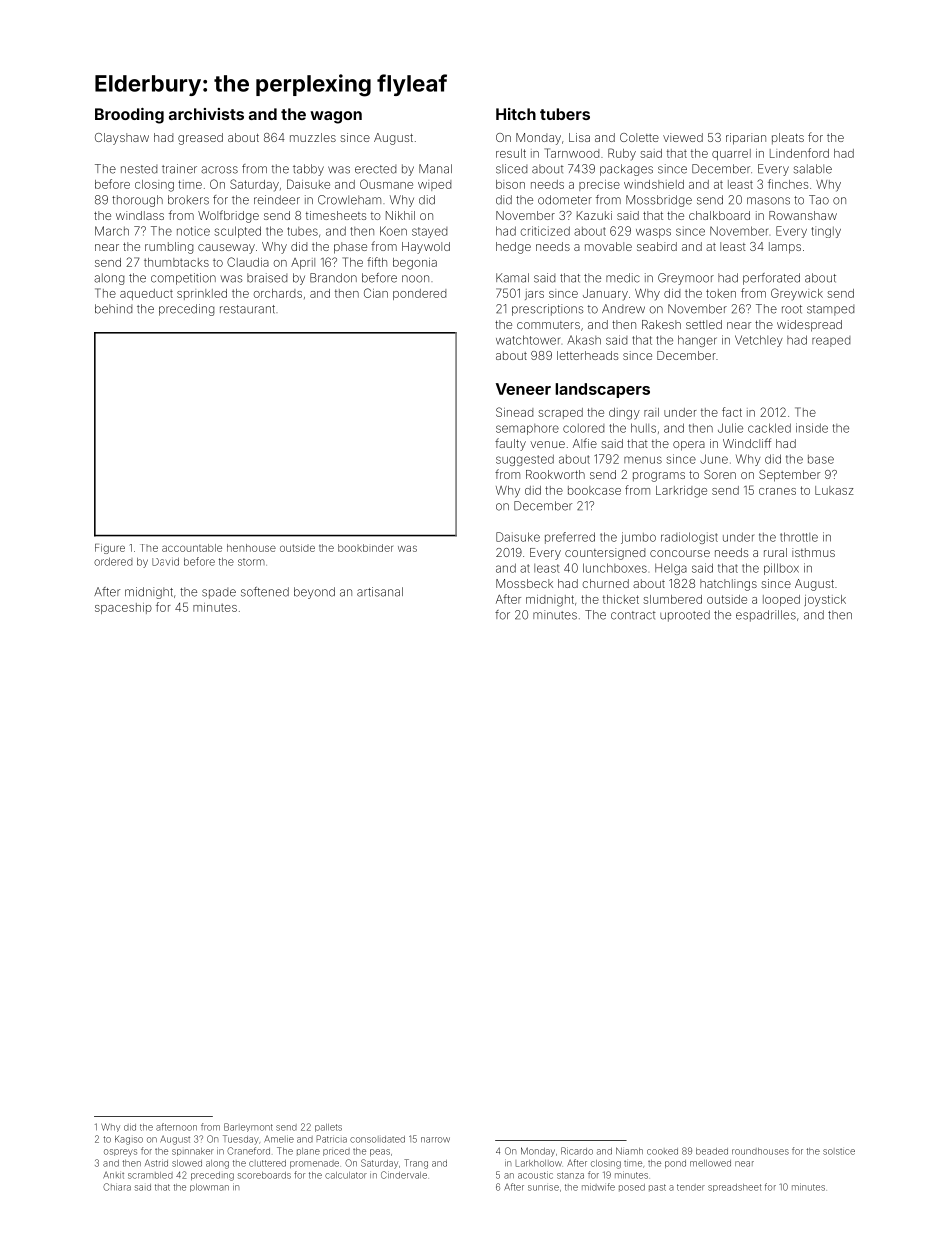 The width and height of the screenshot is (952, 1233). What do you see at coordinates (621, 599) in the screenshot?
I see `thicket` at bounding box center [621, 599].
